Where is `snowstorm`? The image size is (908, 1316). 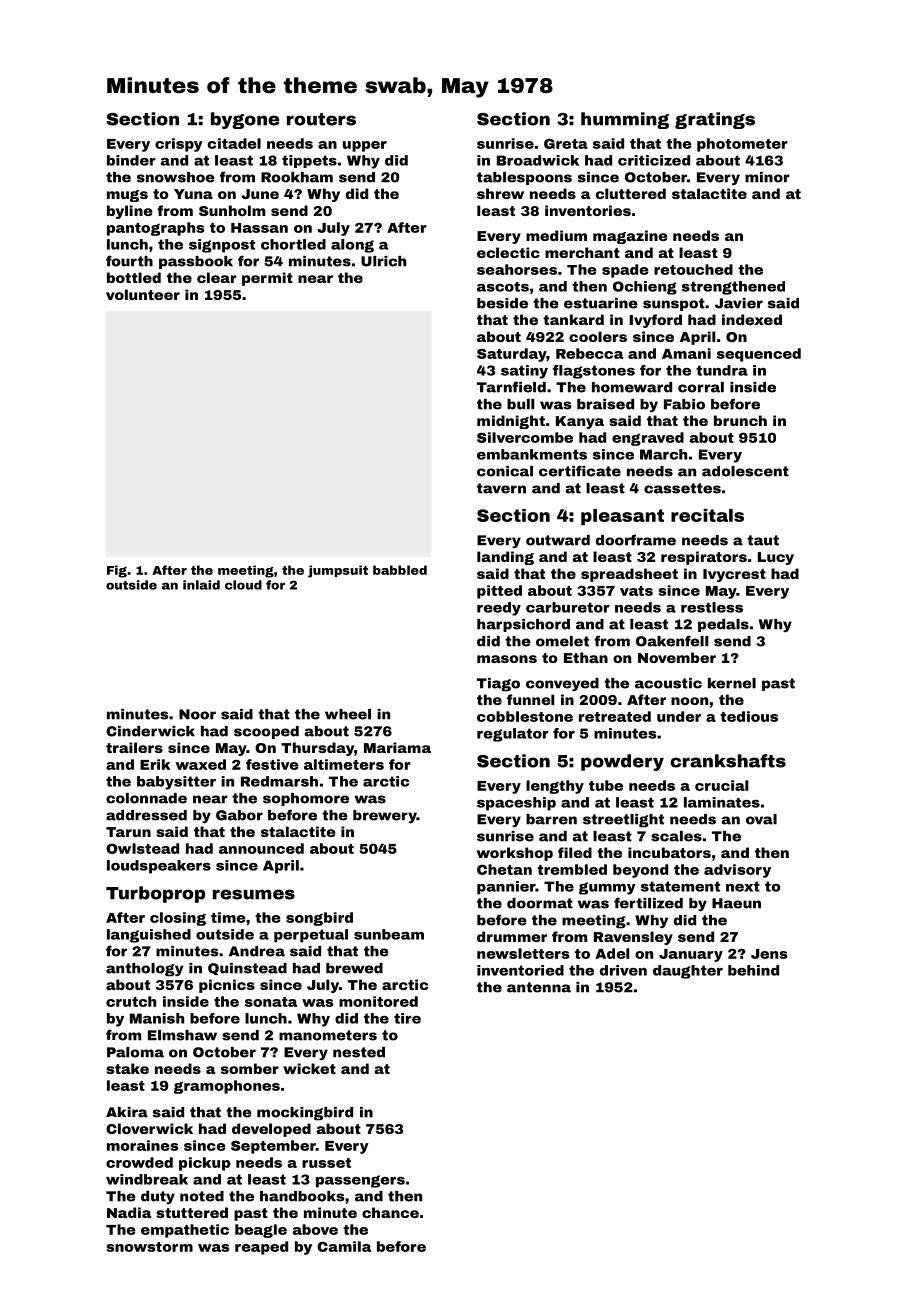
snowstorm is located at coordinates (149, 1247).
